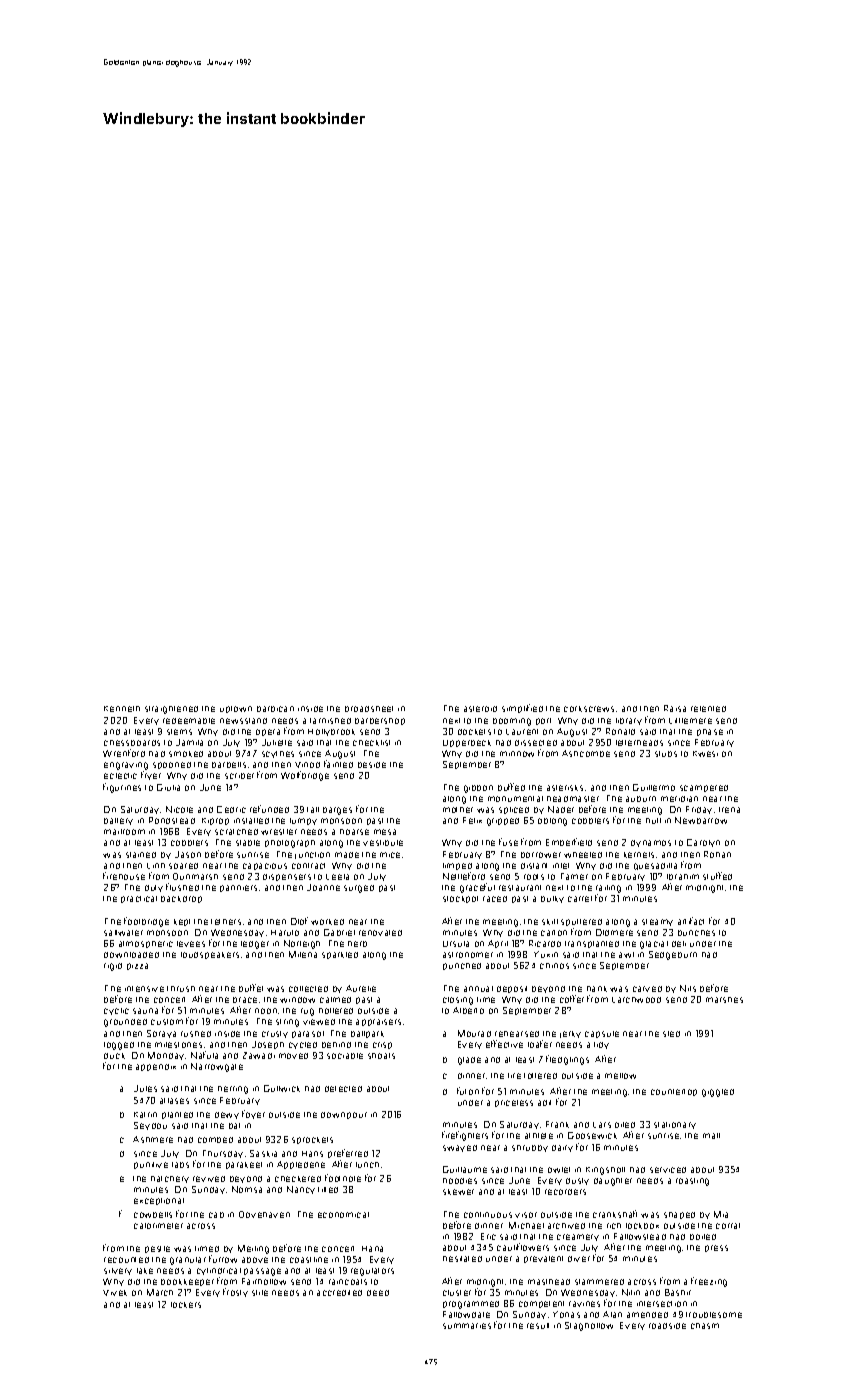 The height and width of the screenshot is (1400, 849). I want to click on kept, so click(182, 922).
